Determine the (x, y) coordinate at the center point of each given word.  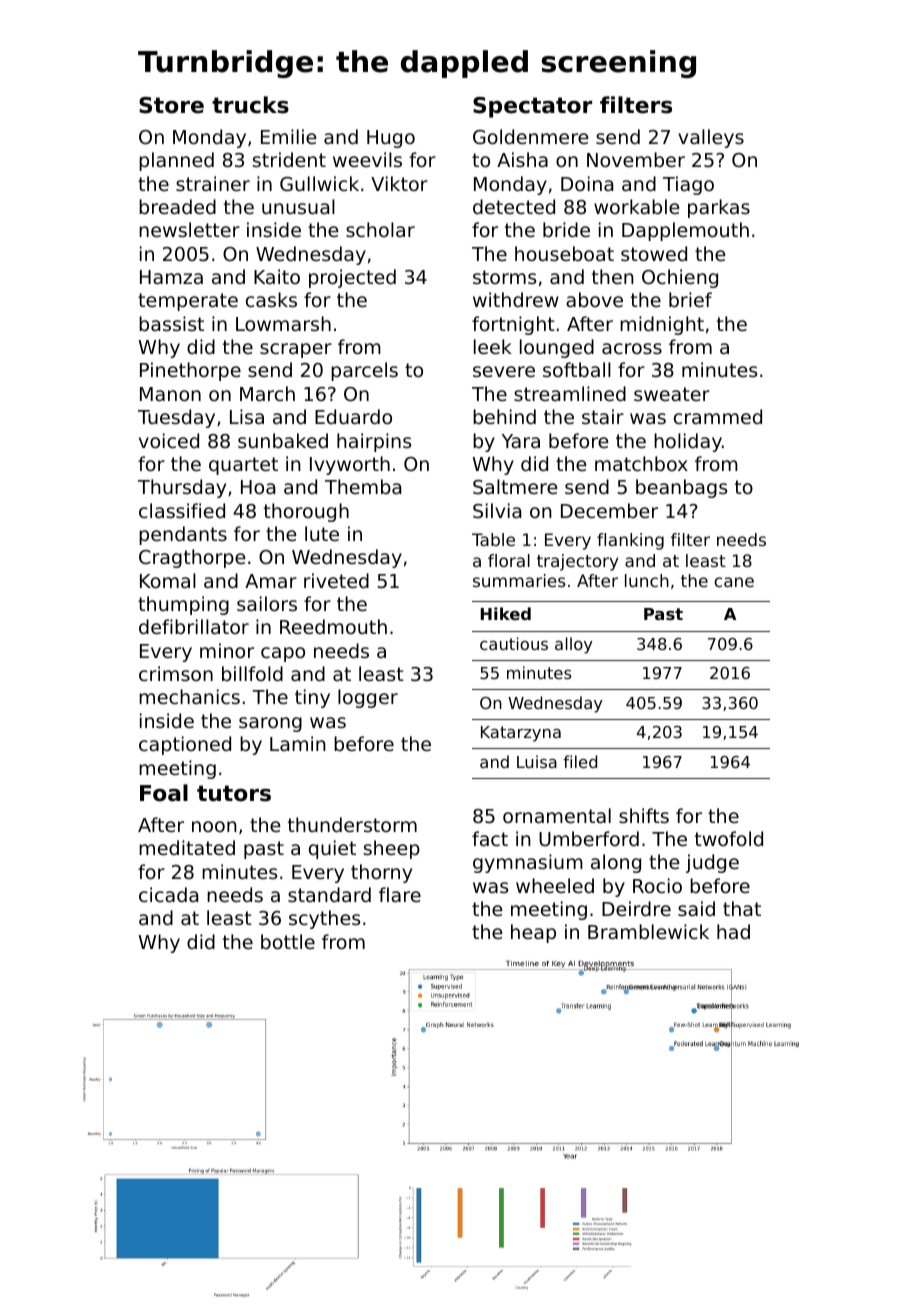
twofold (729, 838)
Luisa (537, 761)
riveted (336, 580)
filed (580, 761)
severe (504, 371)
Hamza (171, 277)
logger (368, 698)
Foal (164, 793)
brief (690, 299)
